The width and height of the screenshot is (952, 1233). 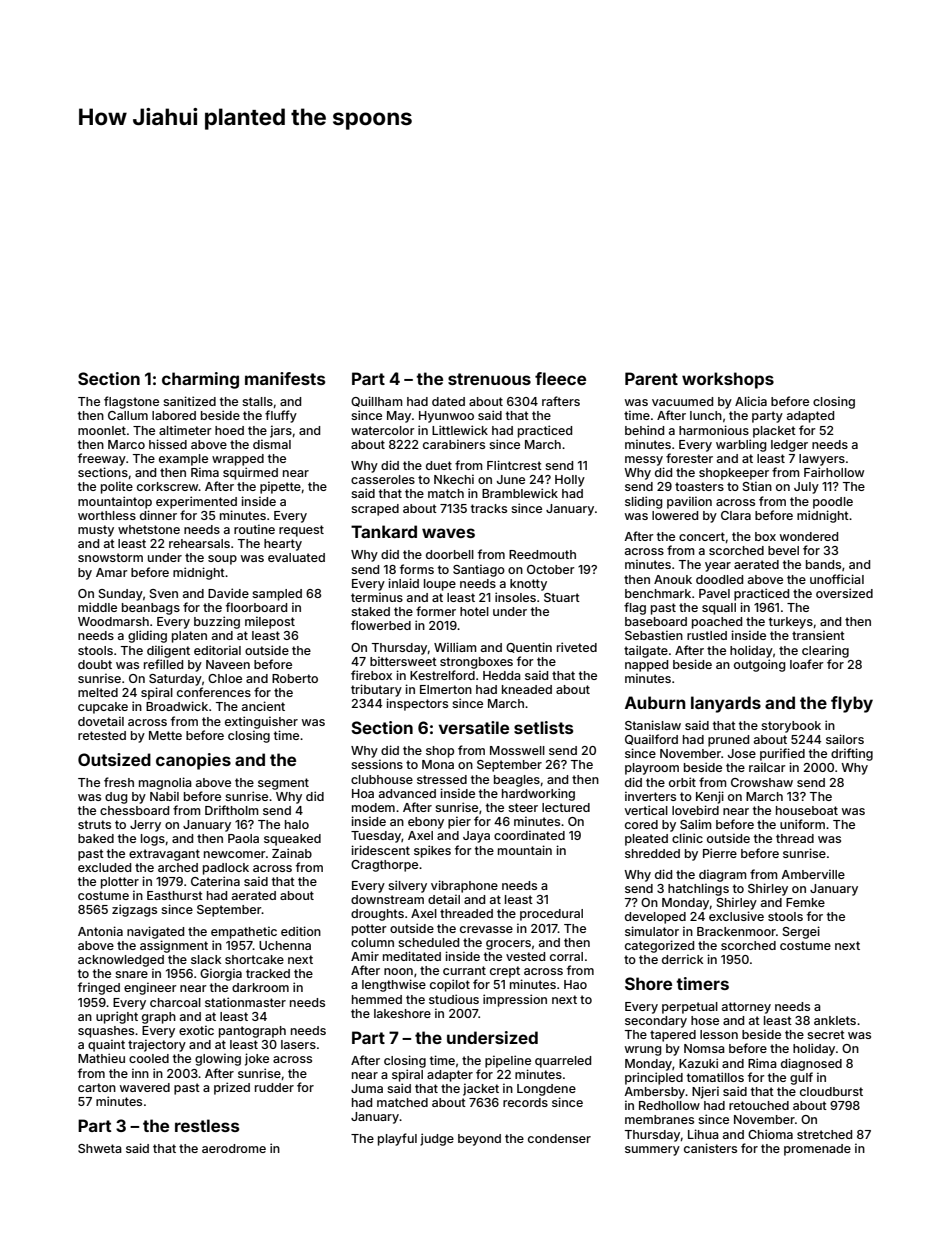 What do you see at coordinates (397, 1139) in the screenshot?
I see `playful` at bounding box center [397, 1139].
